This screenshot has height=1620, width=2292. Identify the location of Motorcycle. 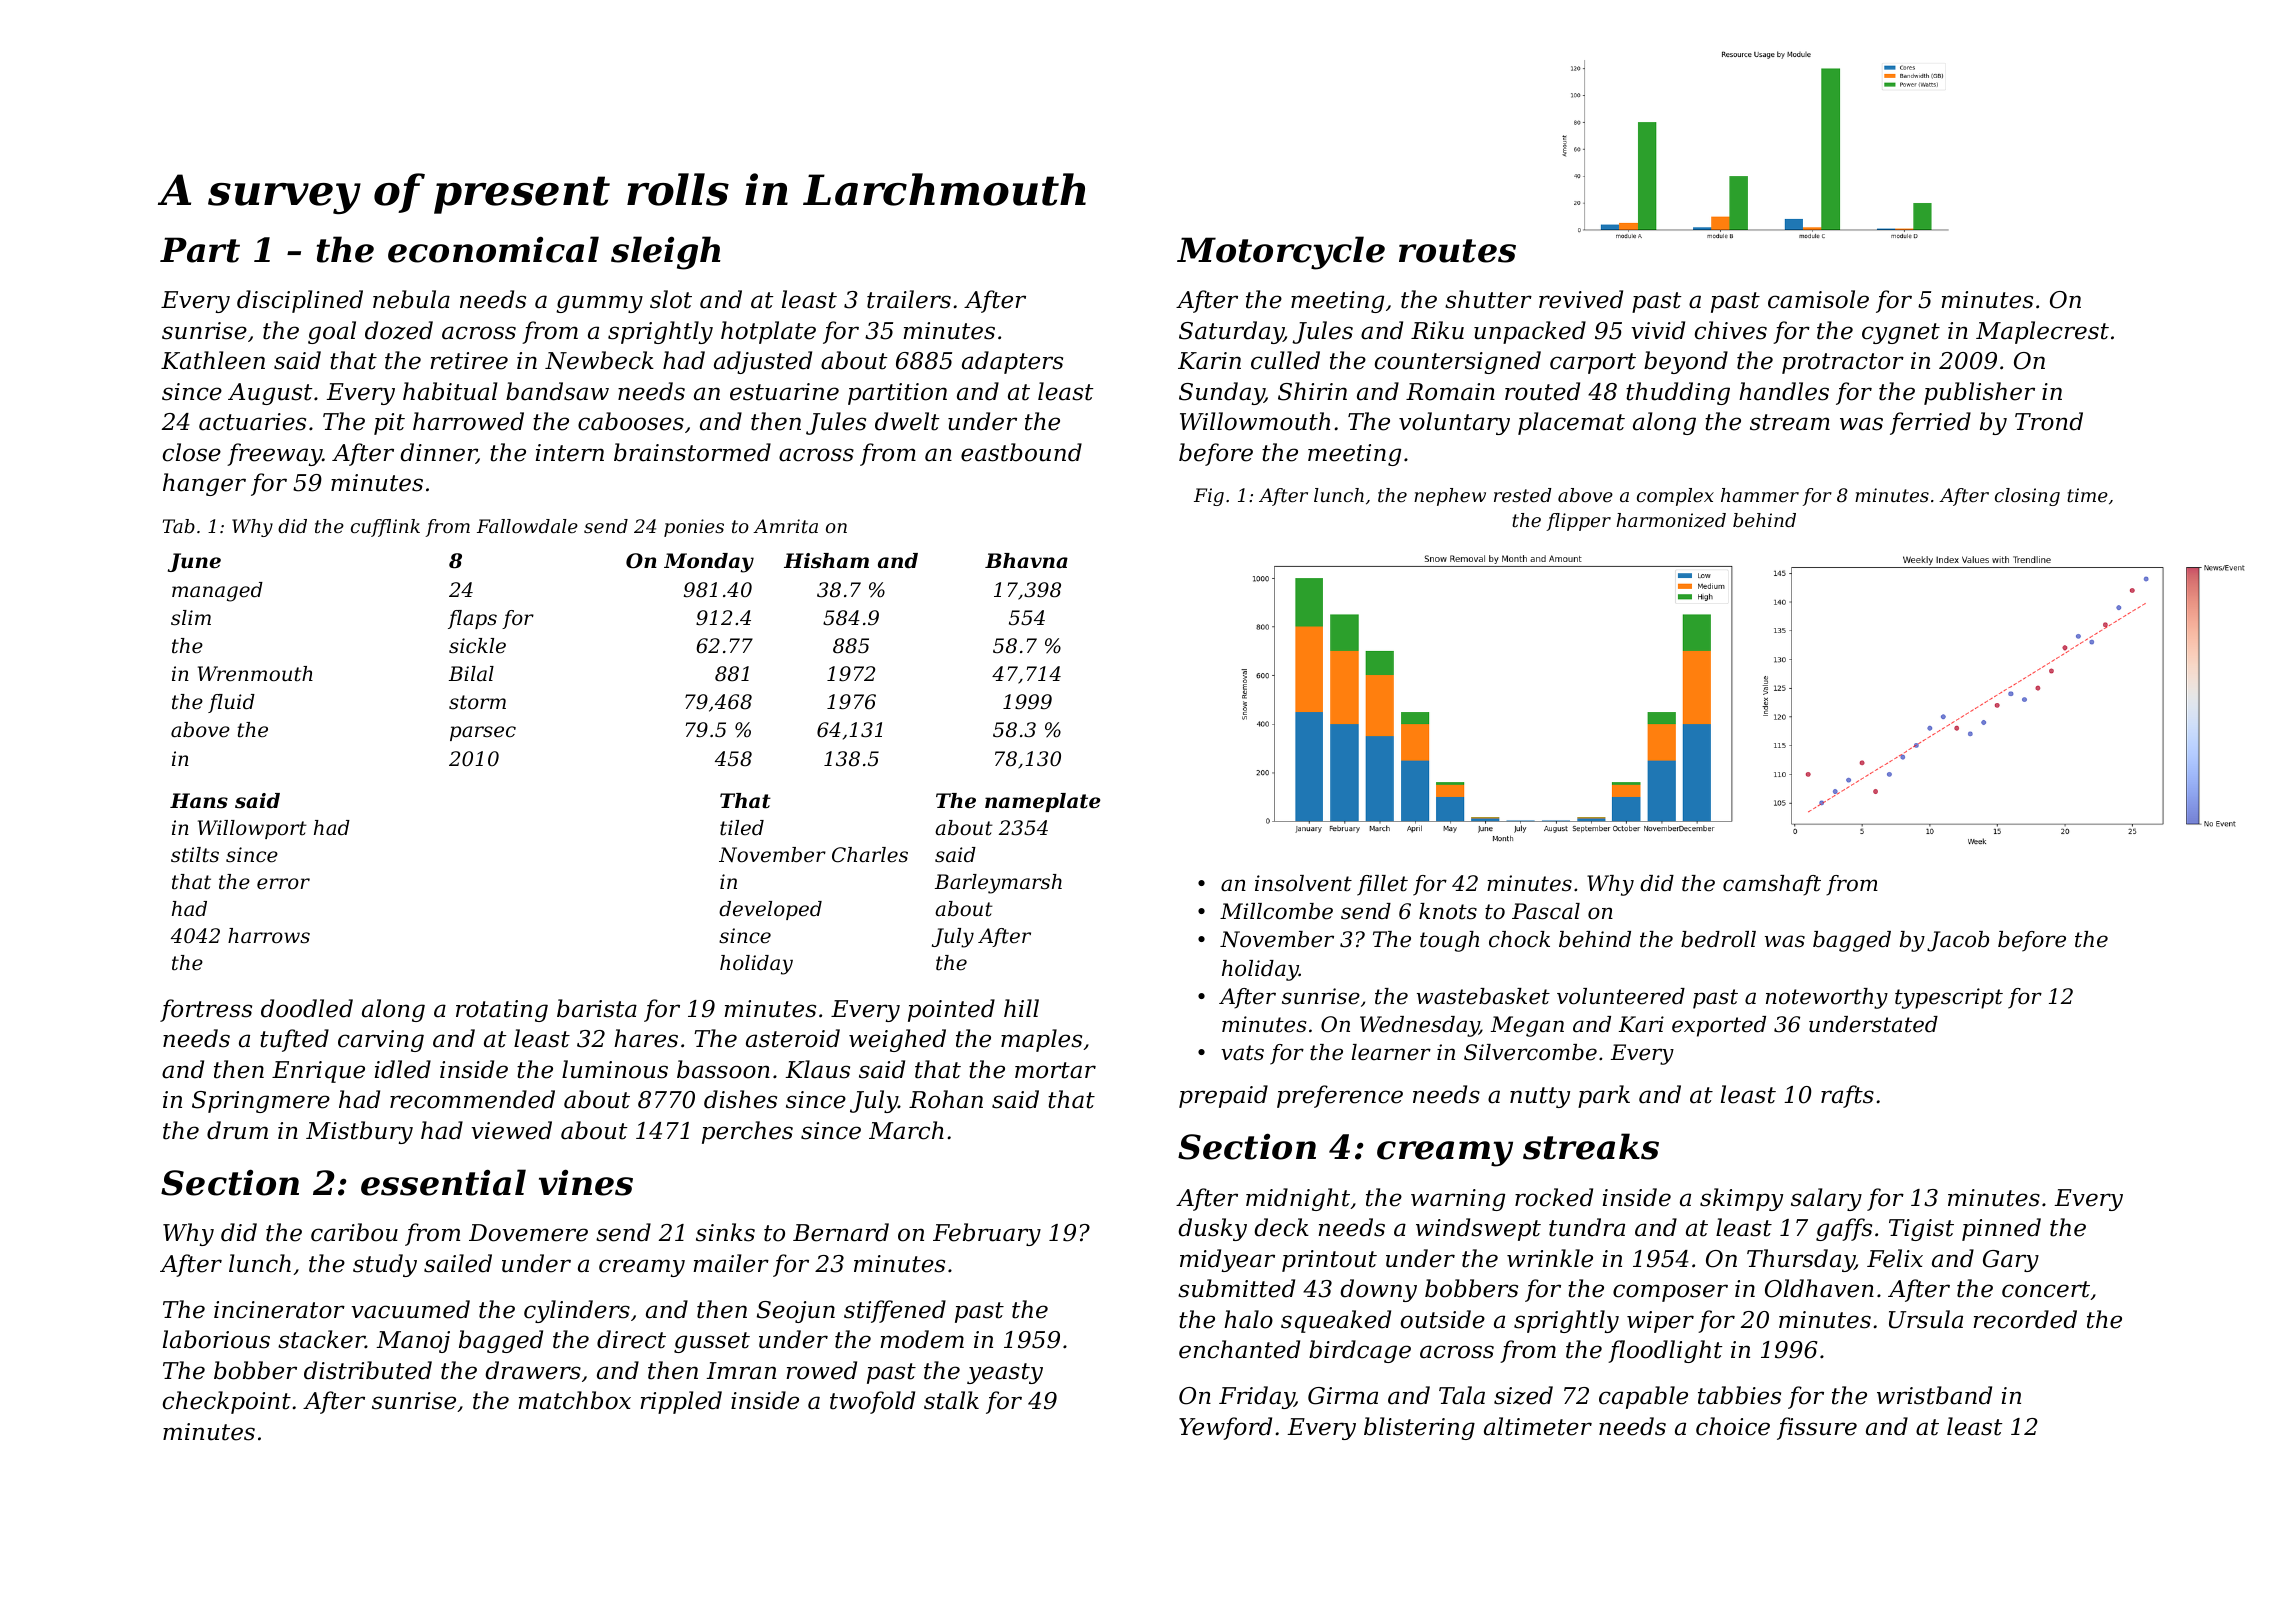
(1281, 253).
